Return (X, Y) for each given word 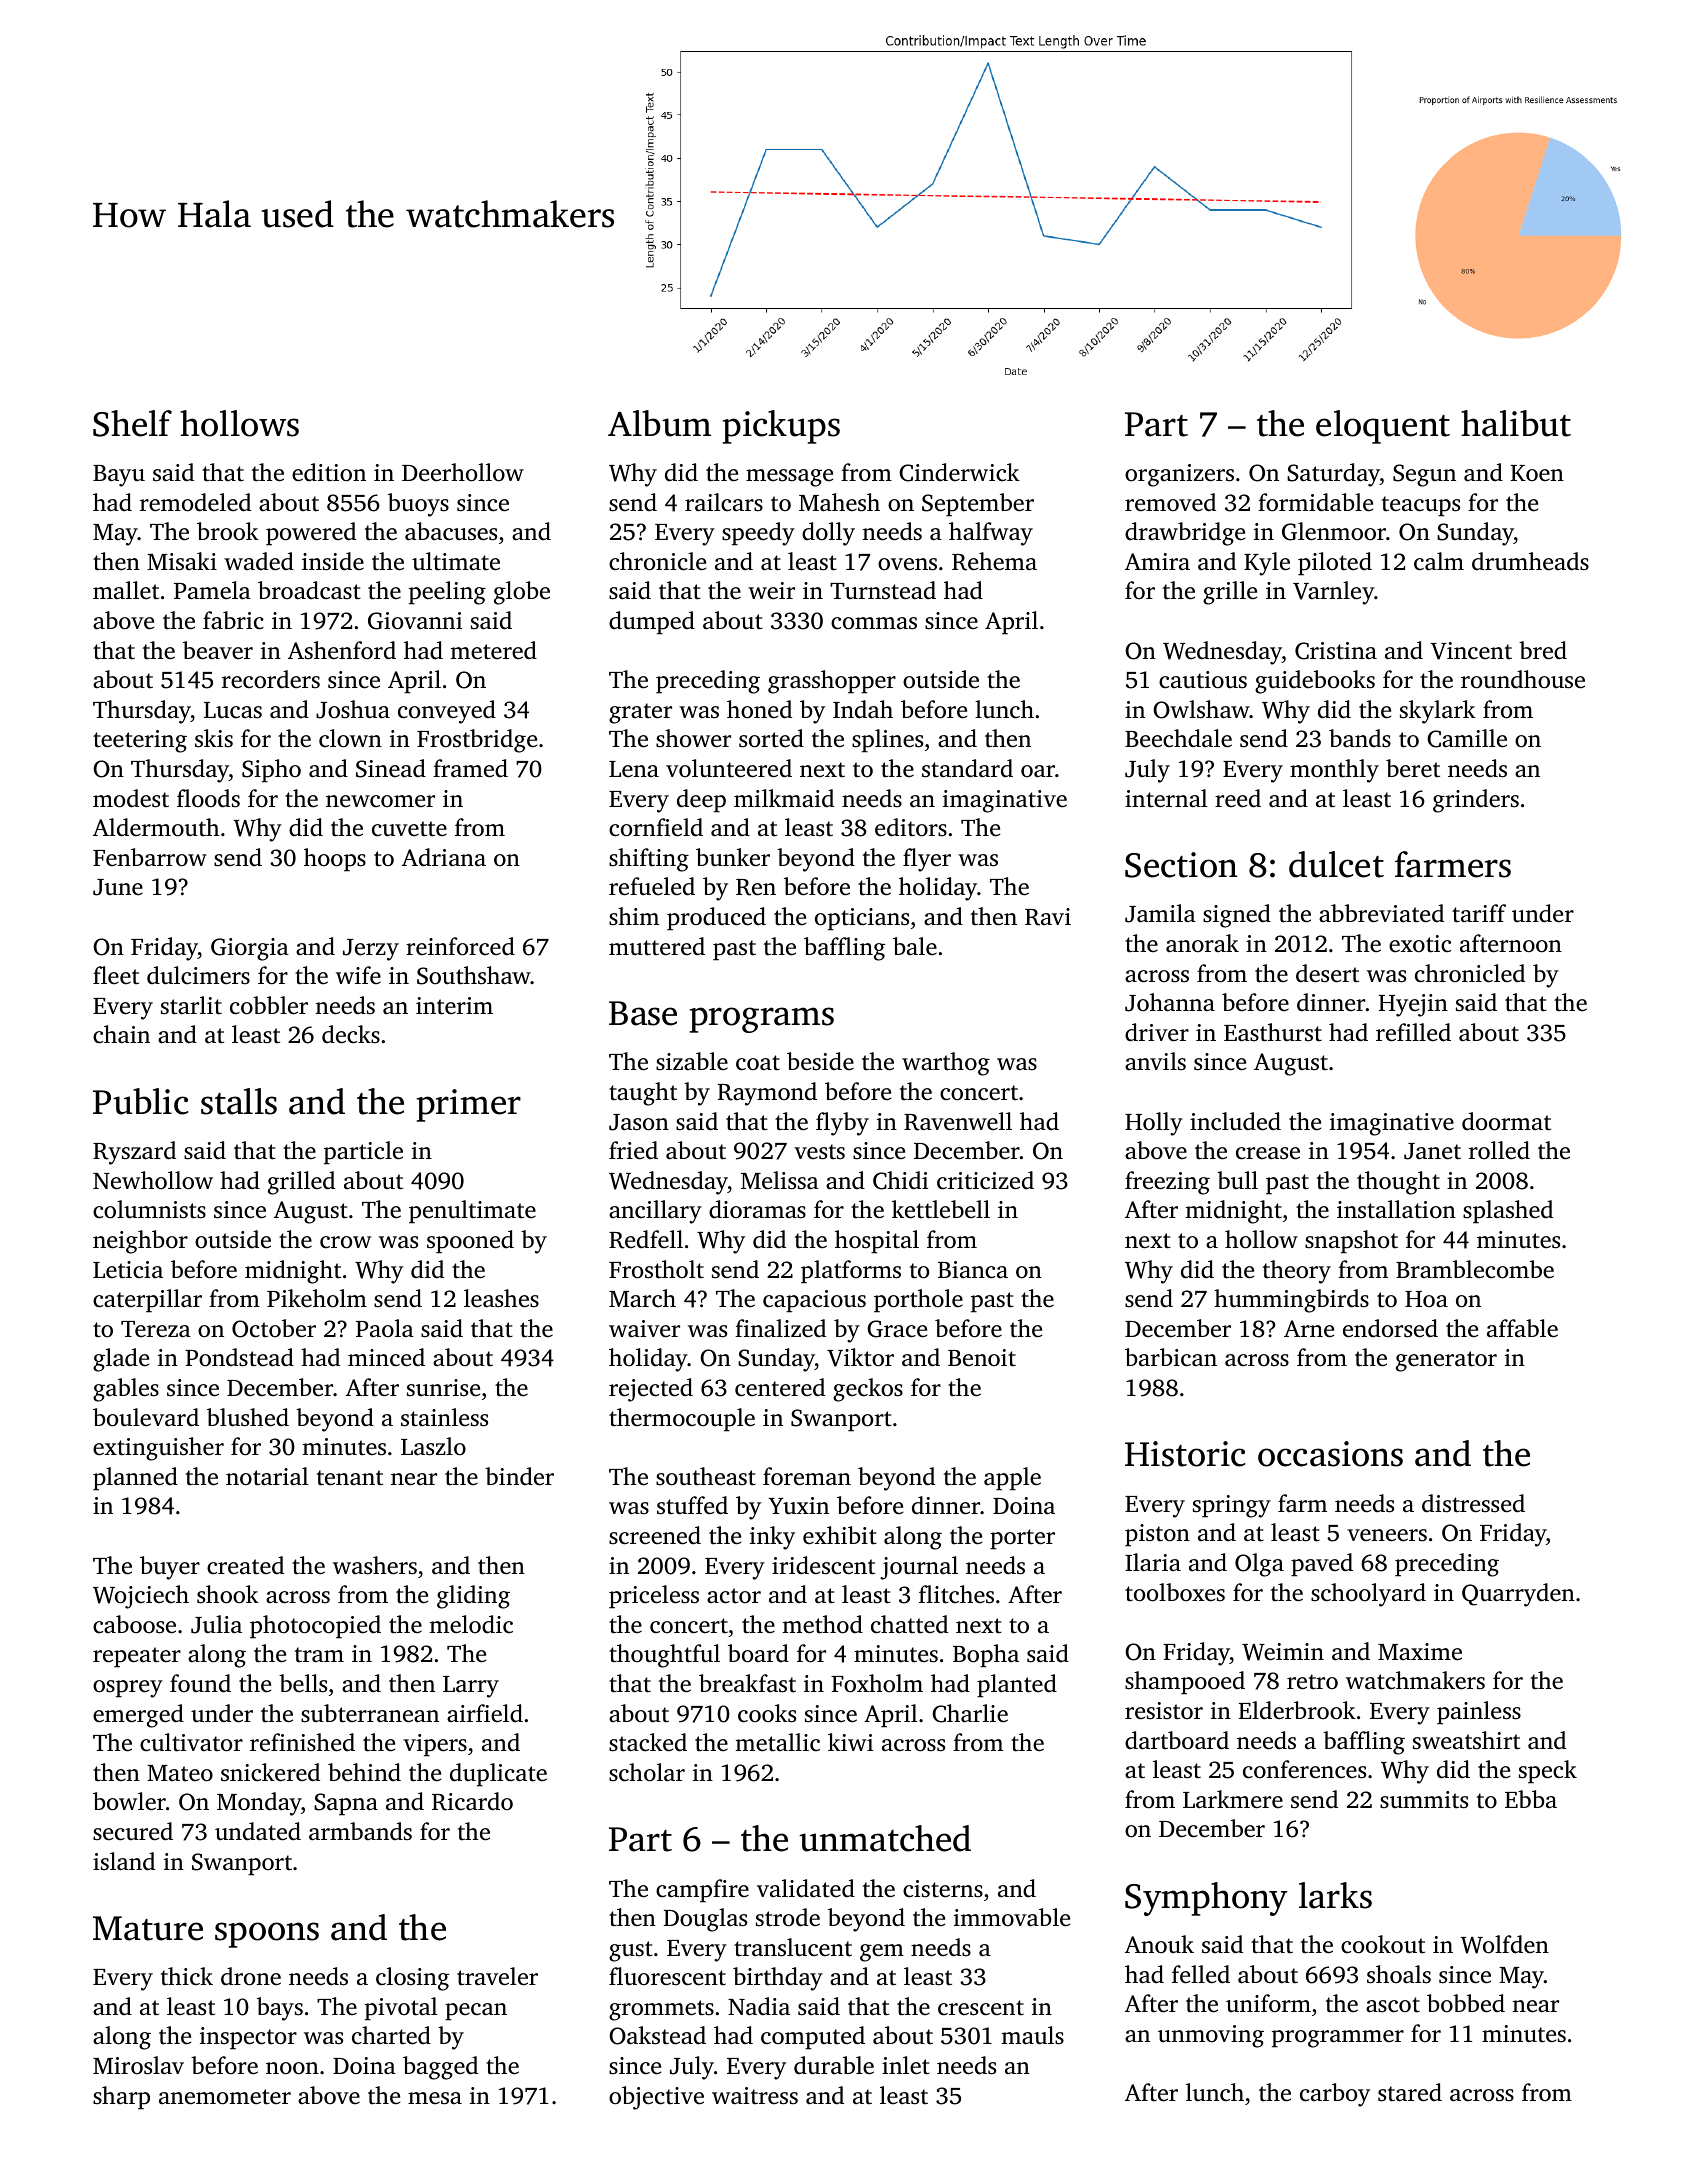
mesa (435, 2098)
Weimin (1283, 1652)
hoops (335, 860)
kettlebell (941, 1209)
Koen (1537, 473)
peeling (447, 593)
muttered (657, 946)
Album (659, 423)
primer (469, 1105)
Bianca (973, 1270)
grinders (1476, 801)
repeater (137, 1657)
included (1235, 1121)
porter (1022, 1539)
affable (1522, 1328)
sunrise (443, 1388)
